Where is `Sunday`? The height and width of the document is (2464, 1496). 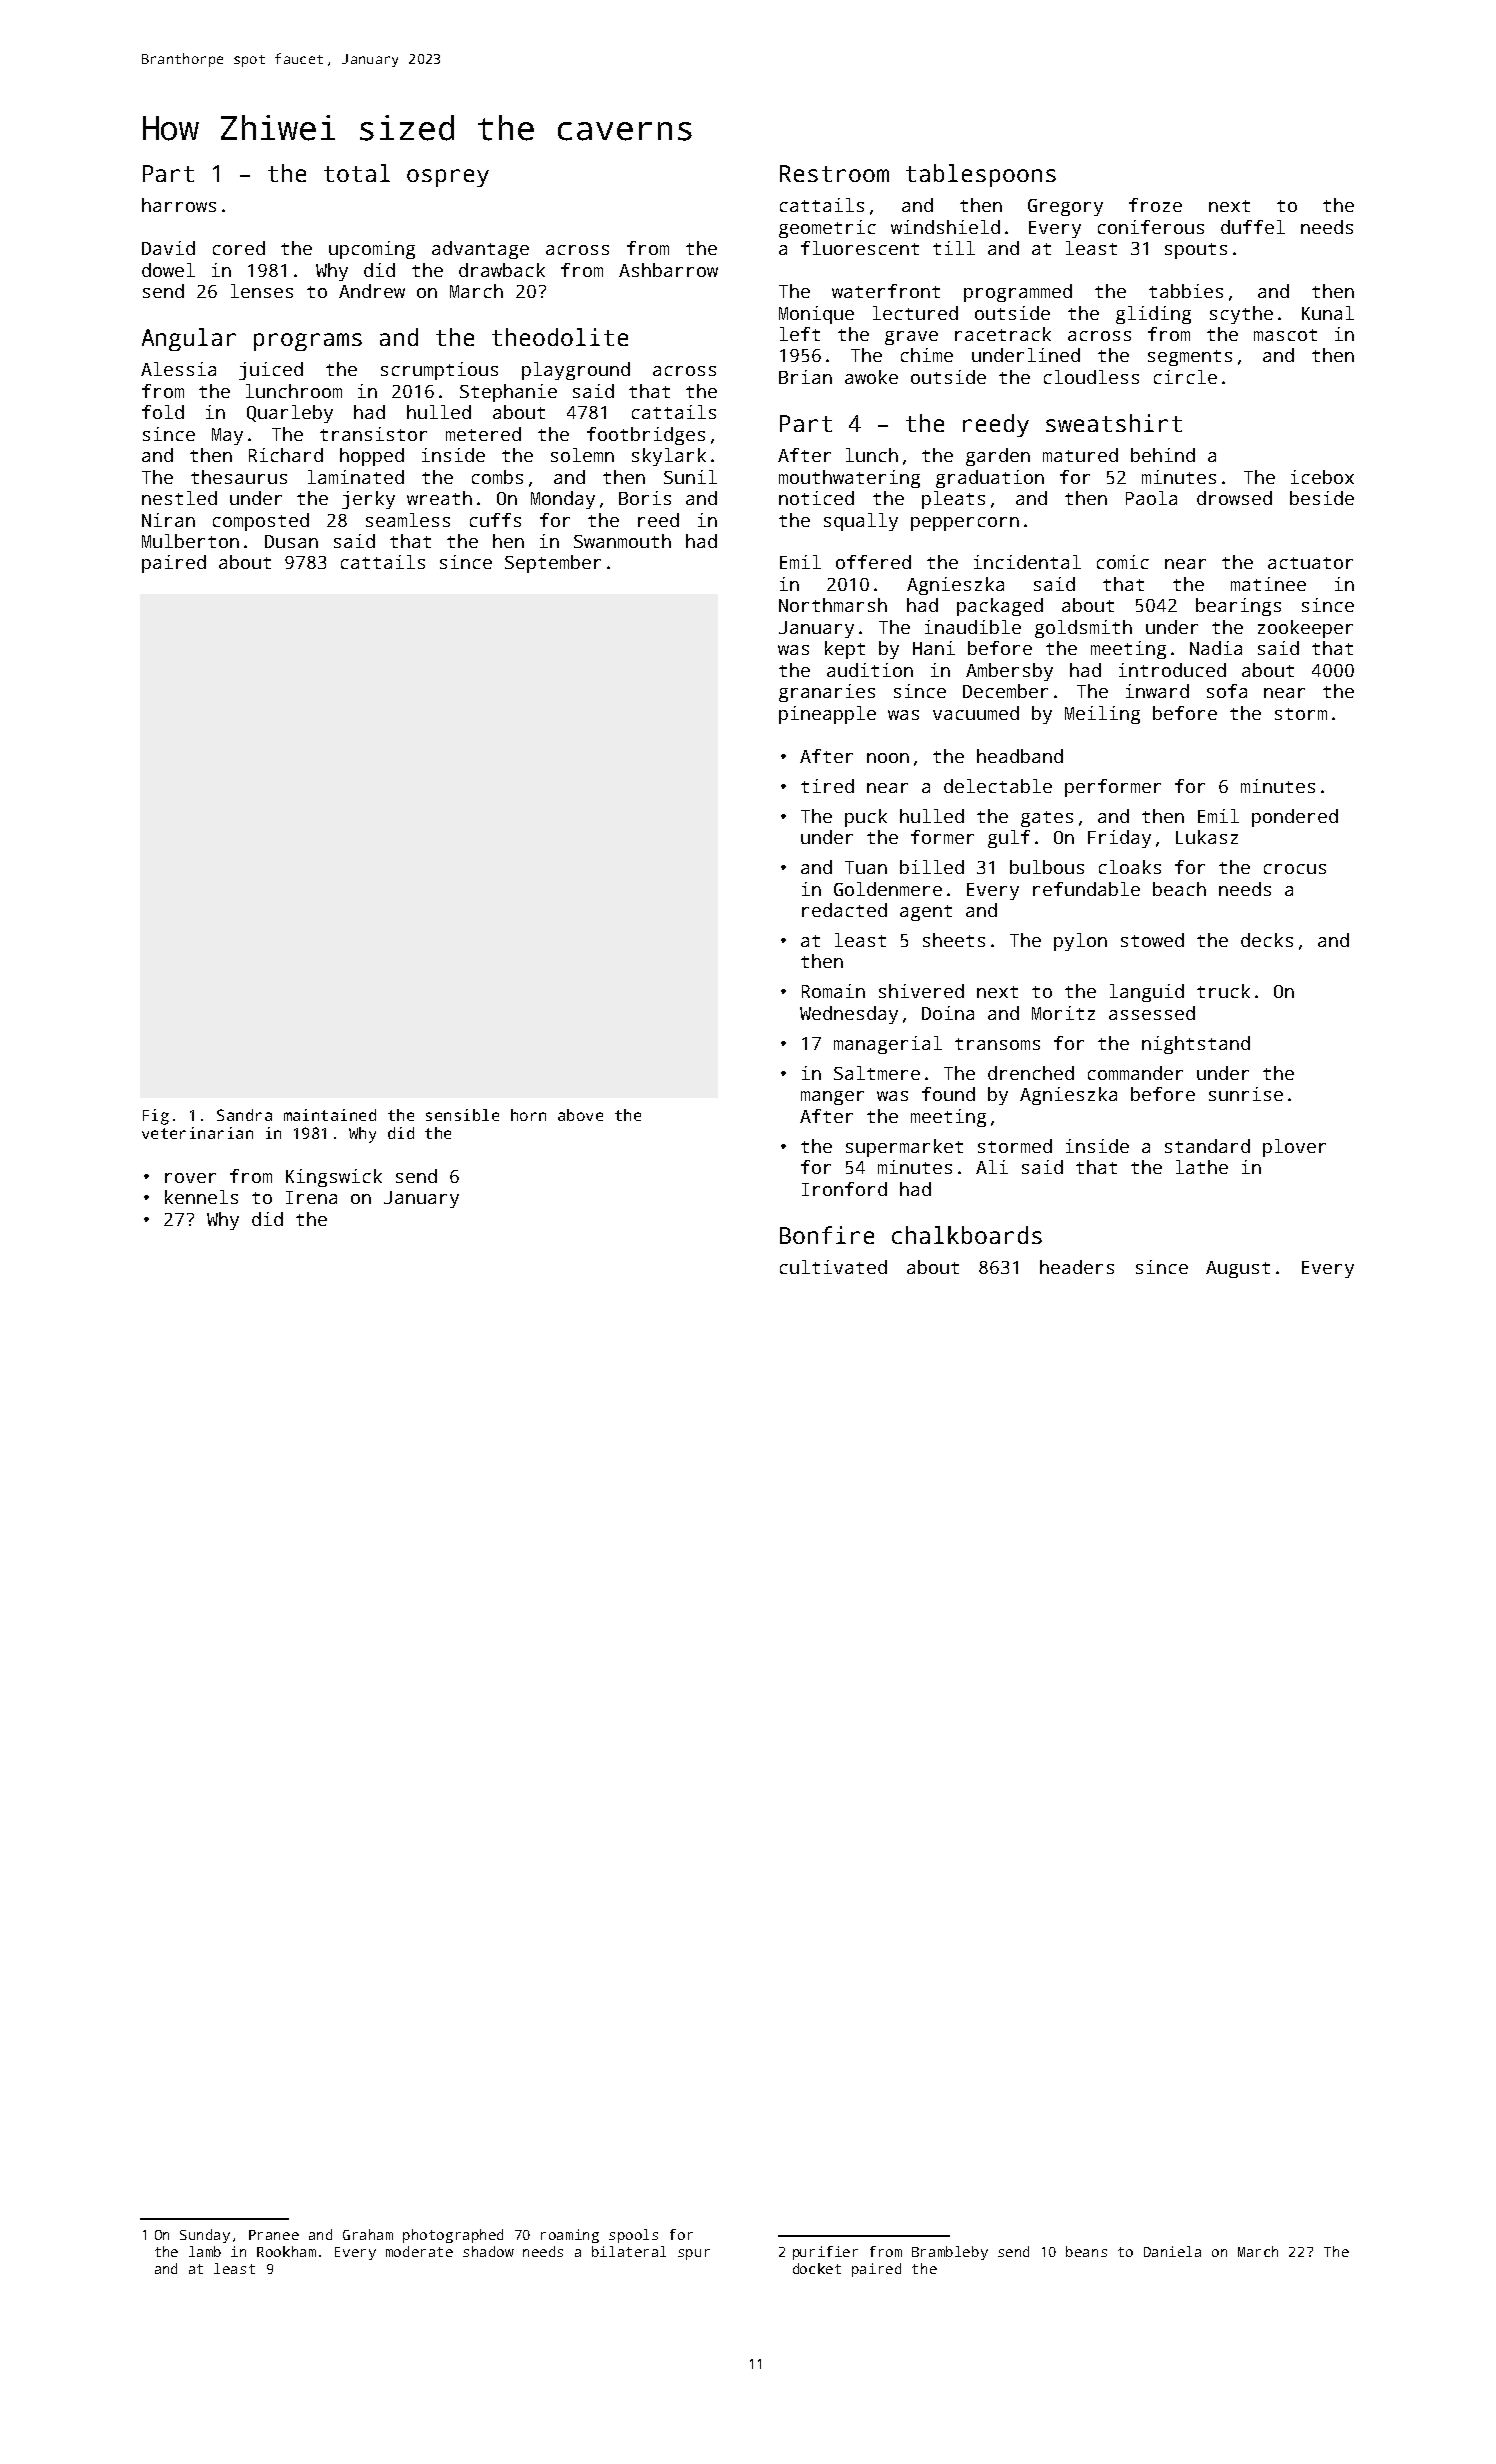
Sunday is located at coordinates (205, 2236).
